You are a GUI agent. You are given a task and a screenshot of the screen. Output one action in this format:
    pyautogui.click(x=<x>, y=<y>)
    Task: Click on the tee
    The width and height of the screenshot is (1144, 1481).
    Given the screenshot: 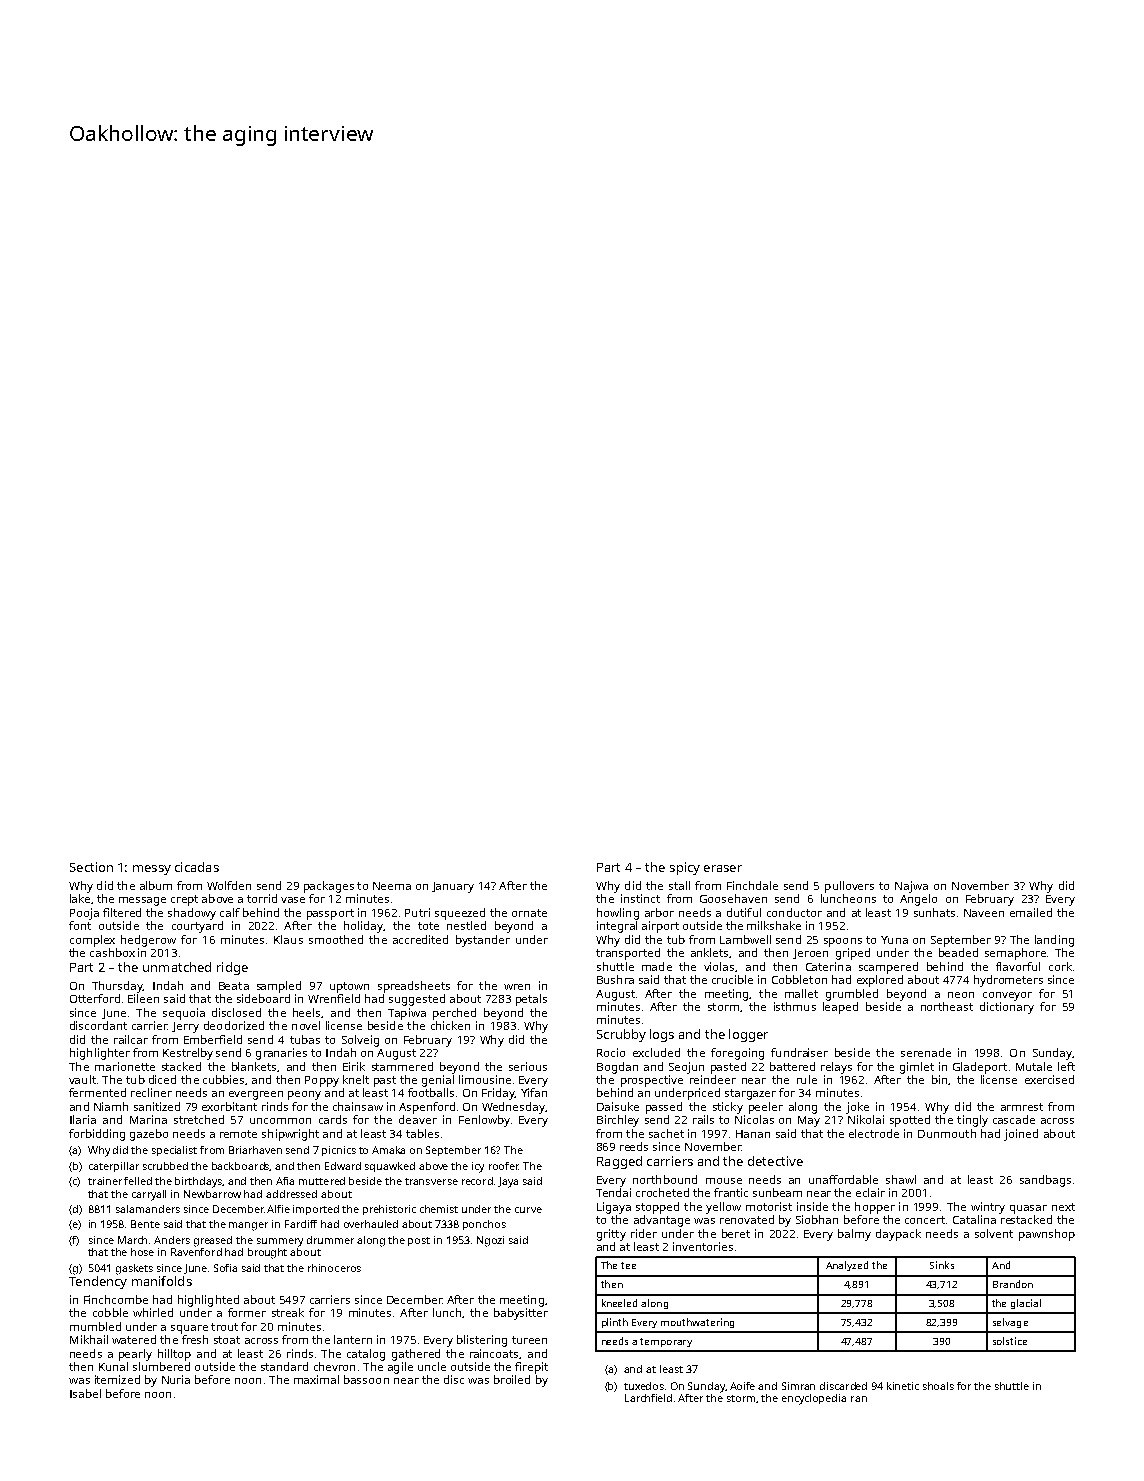 What is the action you would take?
    pyautogui.click(x=628, y=1265)
